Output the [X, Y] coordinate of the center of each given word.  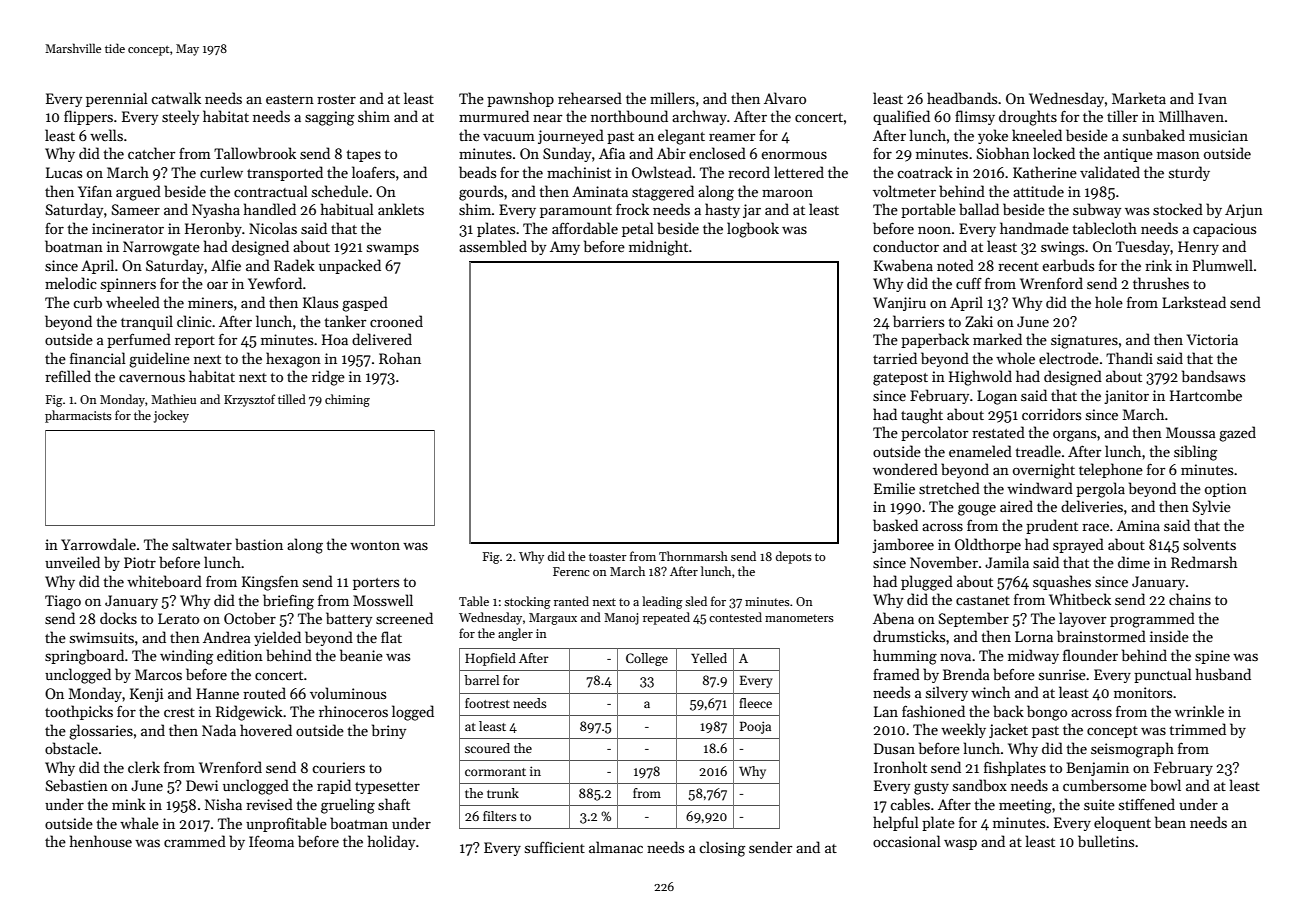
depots [794, 557]
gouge [977, 510]
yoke [993, 136]
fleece [755, 703]
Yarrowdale [98, 544]
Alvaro [785, 98]
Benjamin [1097, 769]
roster [336, 99]
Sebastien [77, 785]
